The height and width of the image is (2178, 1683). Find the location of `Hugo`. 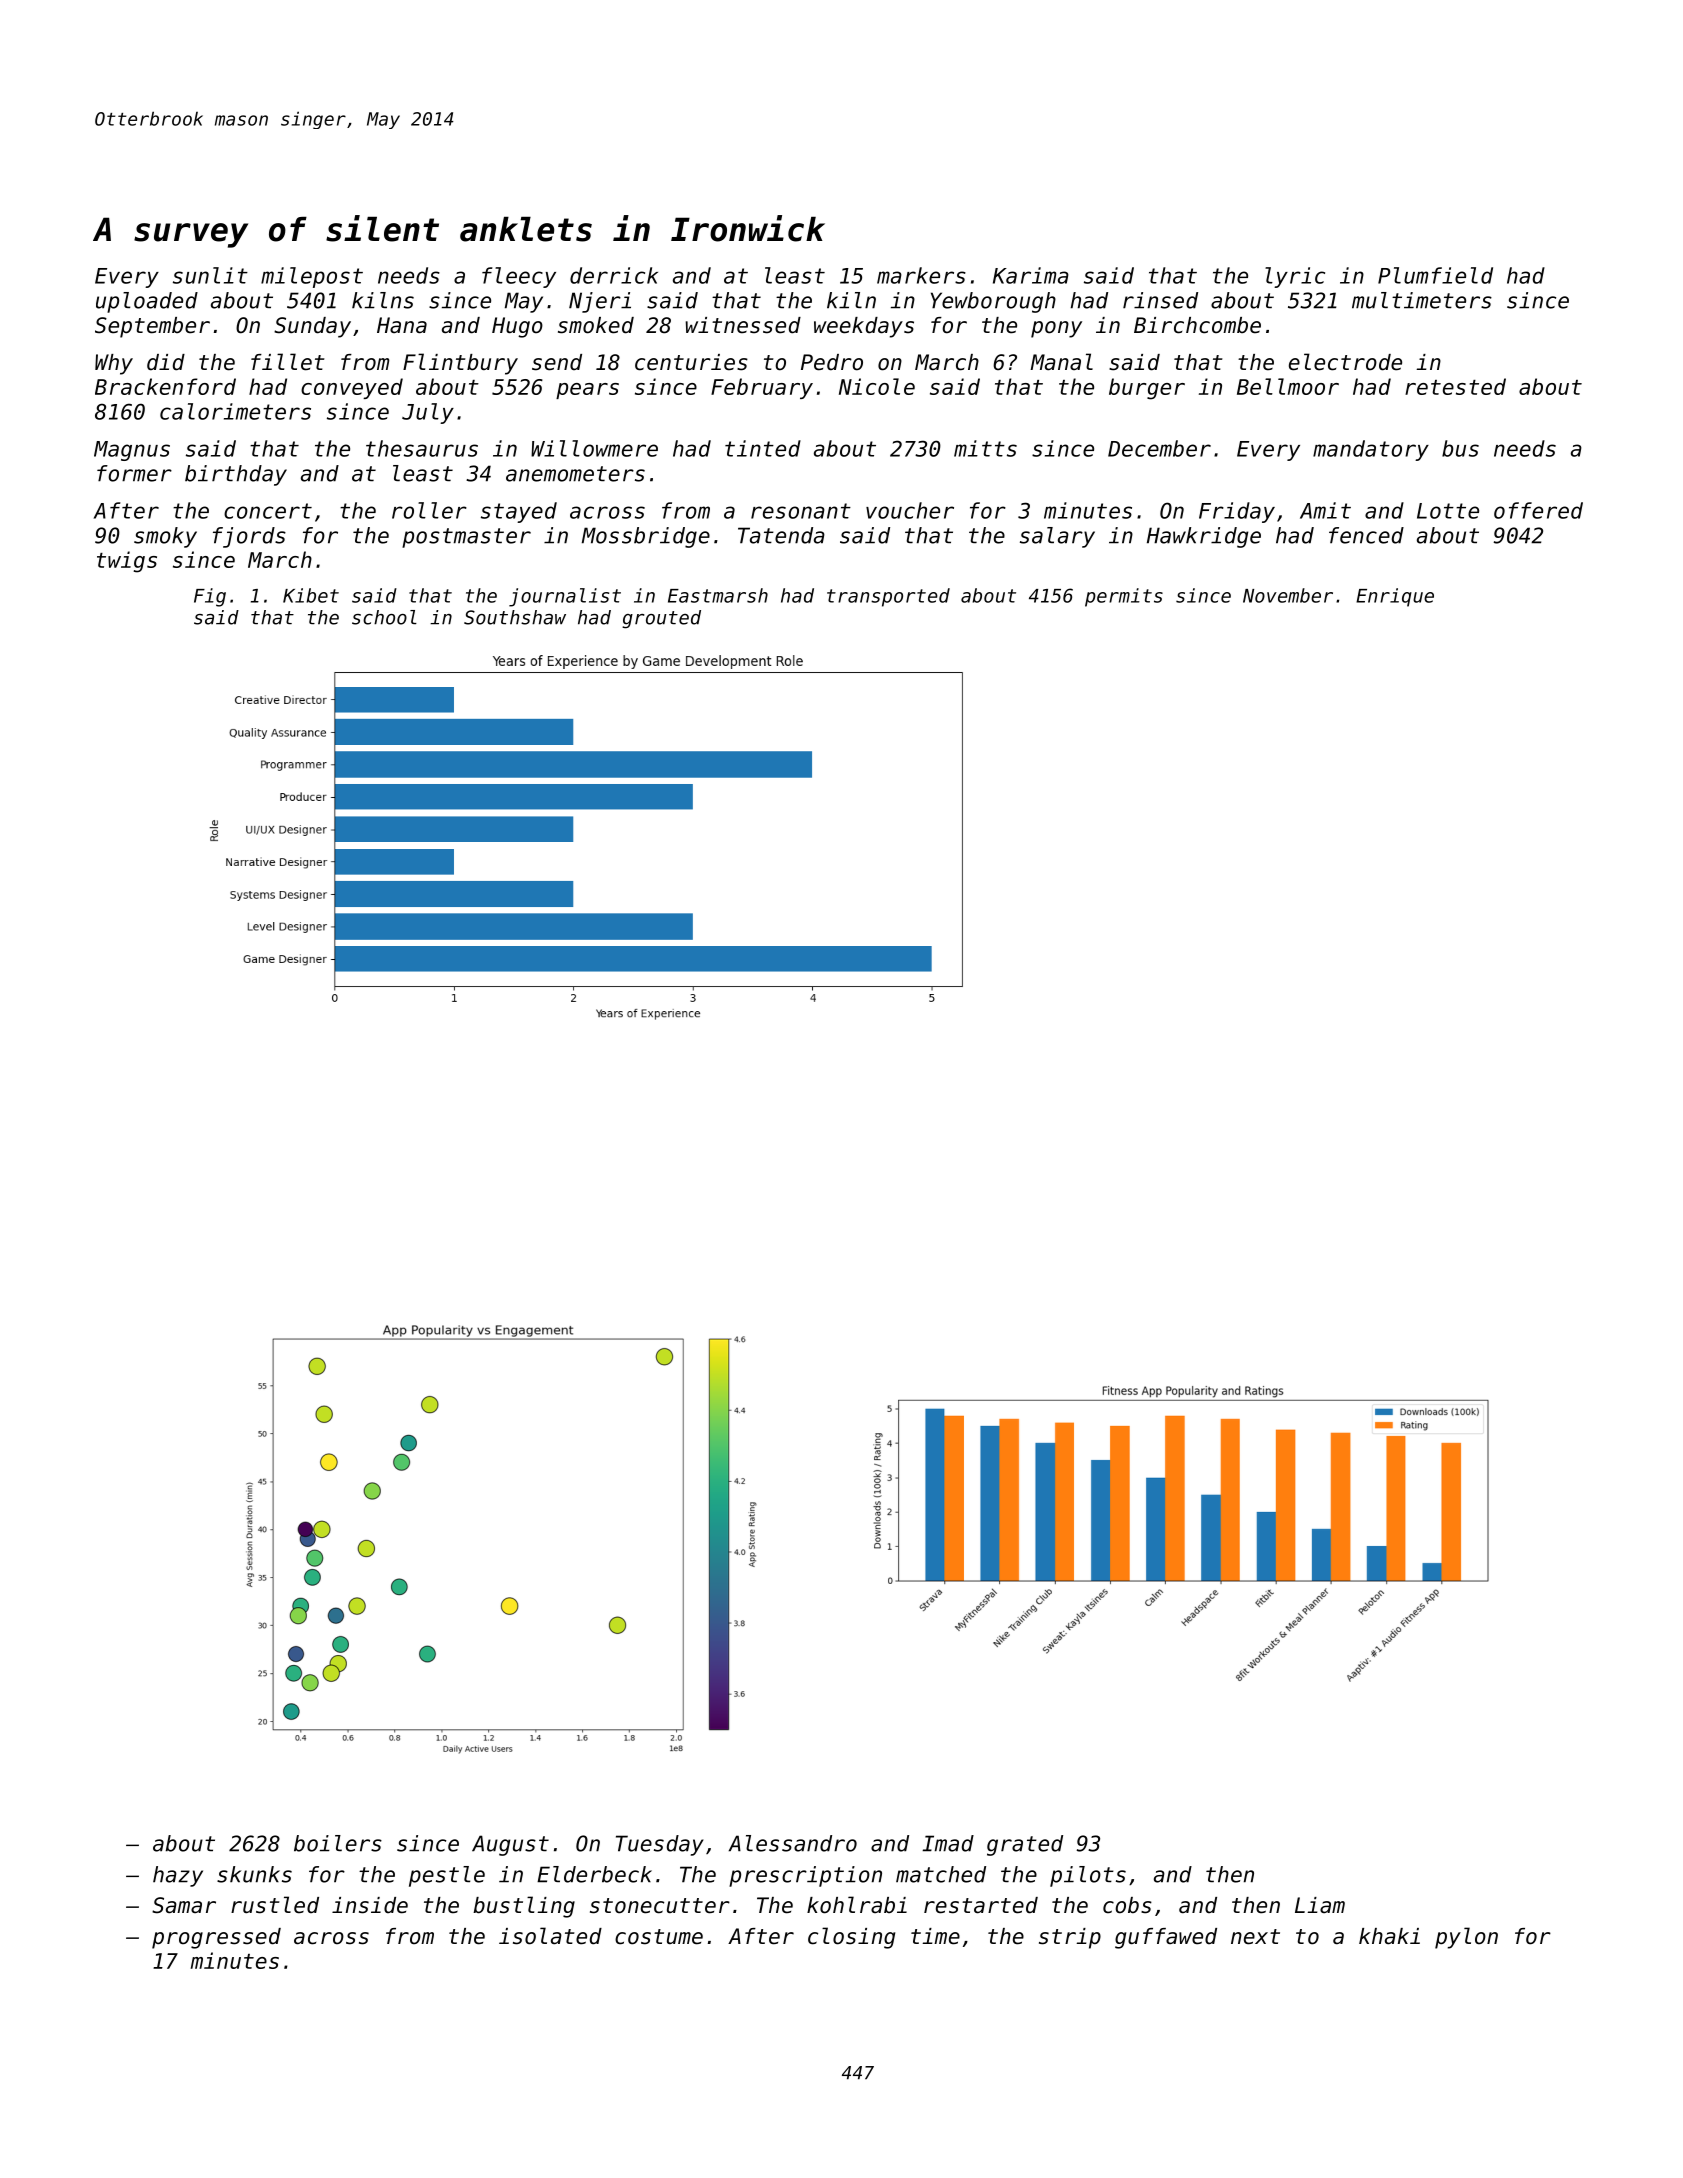

Hugo is located at coordinates (517, 327).
